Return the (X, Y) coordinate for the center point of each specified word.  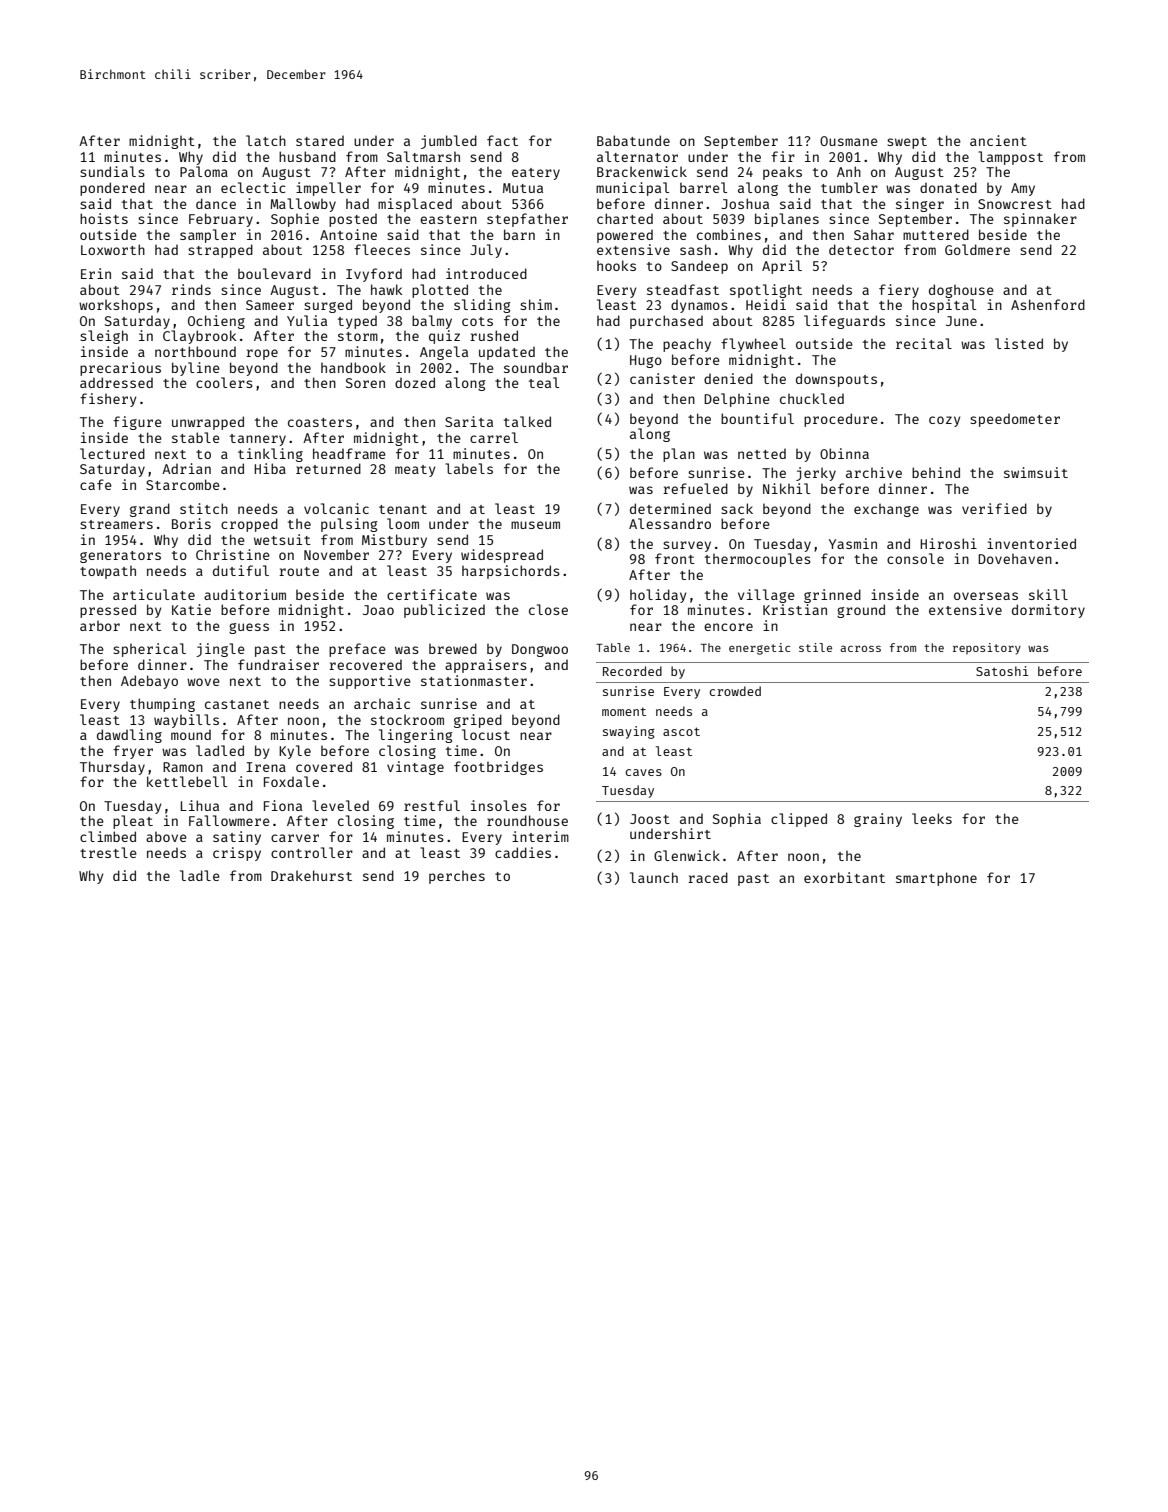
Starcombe (183, 484)
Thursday (112, 768)
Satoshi (1002, 671)
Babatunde (633, 140)
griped (478, 721)
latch (266, 140)
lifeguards (844, 322)
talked (527, 421)
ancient (998, 140)
